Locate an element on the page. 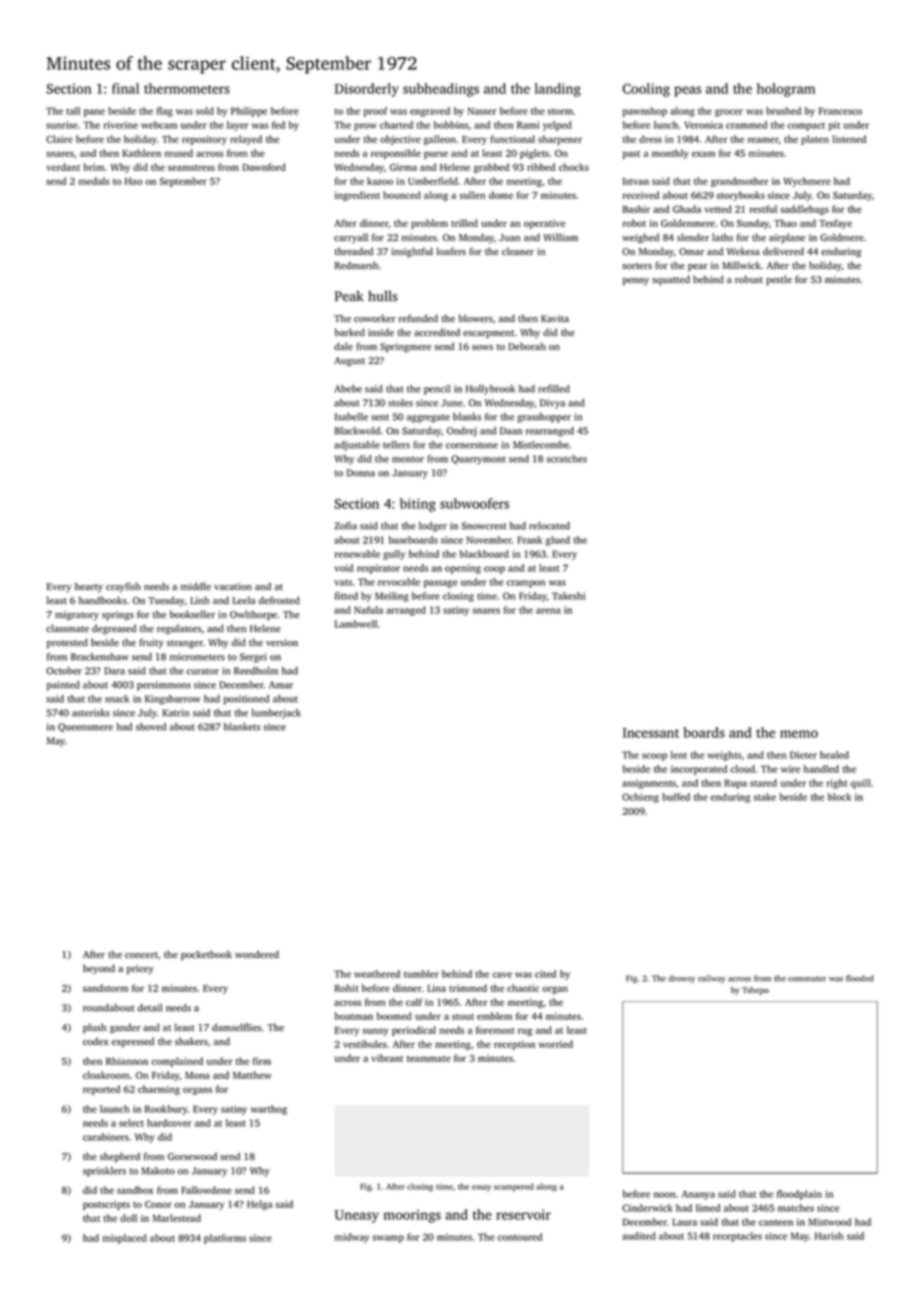  lumberjack is located at coordinates (276, 714).
